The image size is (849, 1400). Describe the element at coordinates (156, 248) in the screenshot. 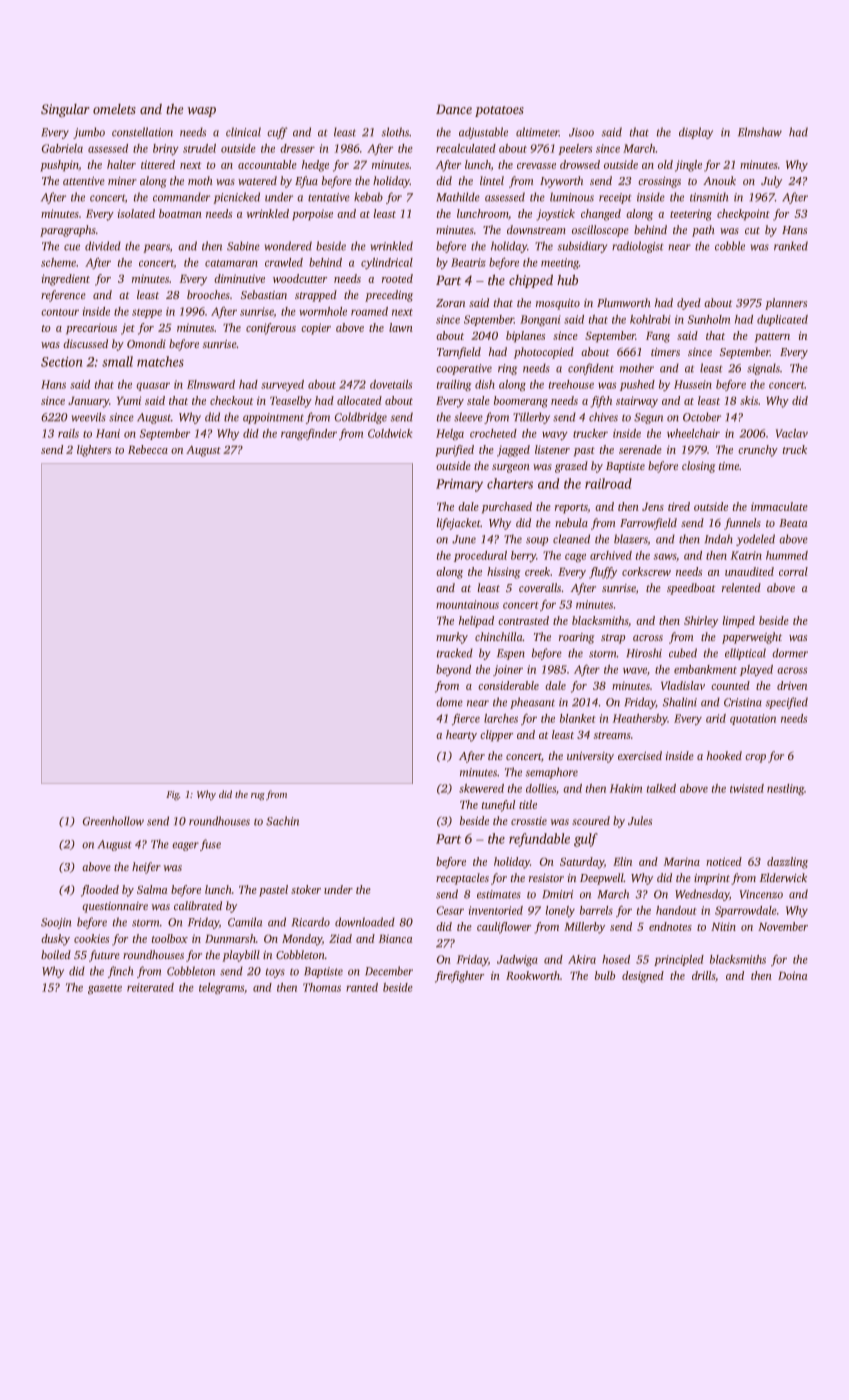

I see `pears` at that location.
